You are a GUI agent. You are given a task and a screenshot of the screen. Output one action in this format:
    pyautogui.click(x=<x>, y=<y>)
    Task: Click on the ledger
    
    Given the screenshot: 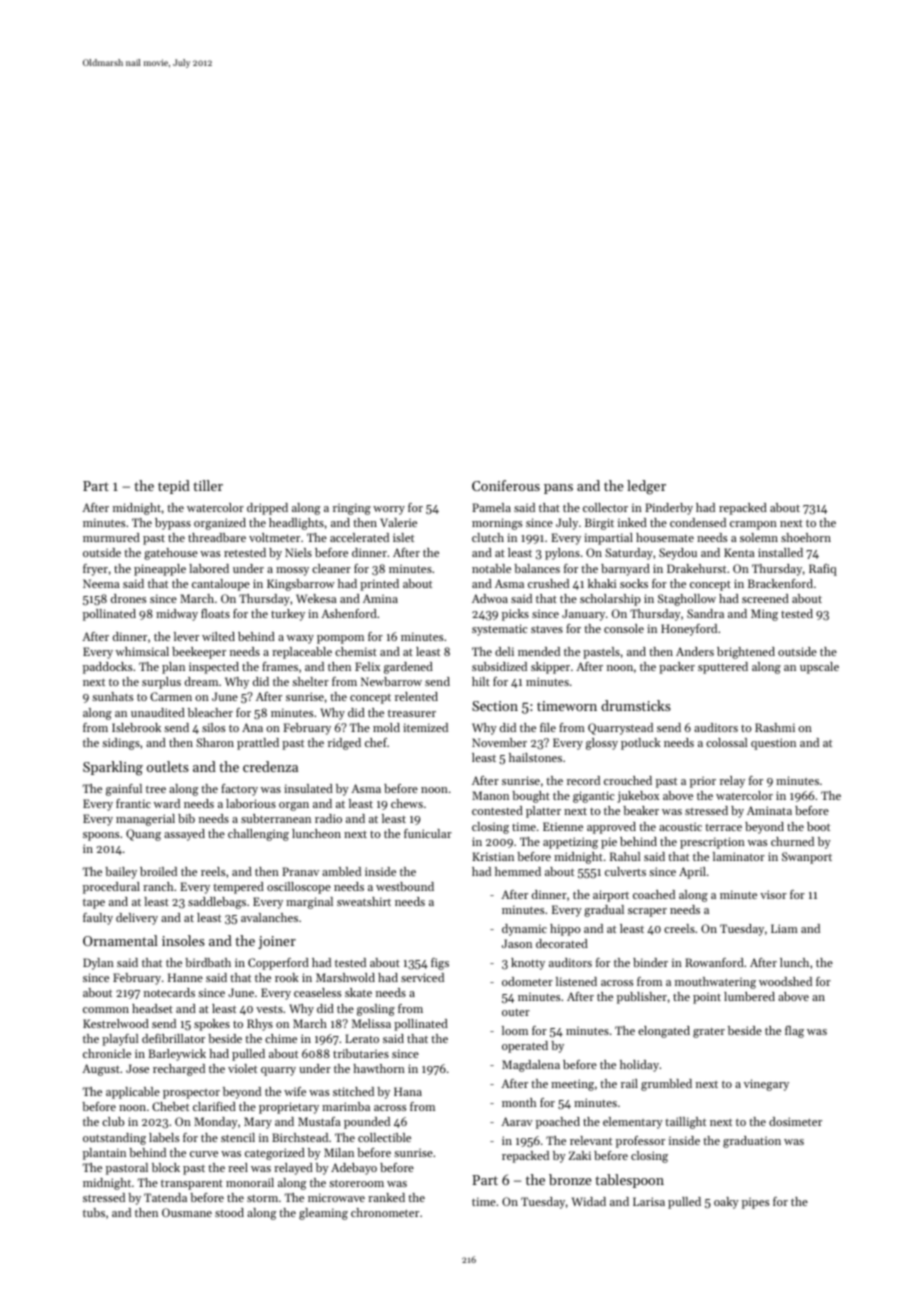 What is the action you would take?
    pyautogui.click(x=646, y=487)
